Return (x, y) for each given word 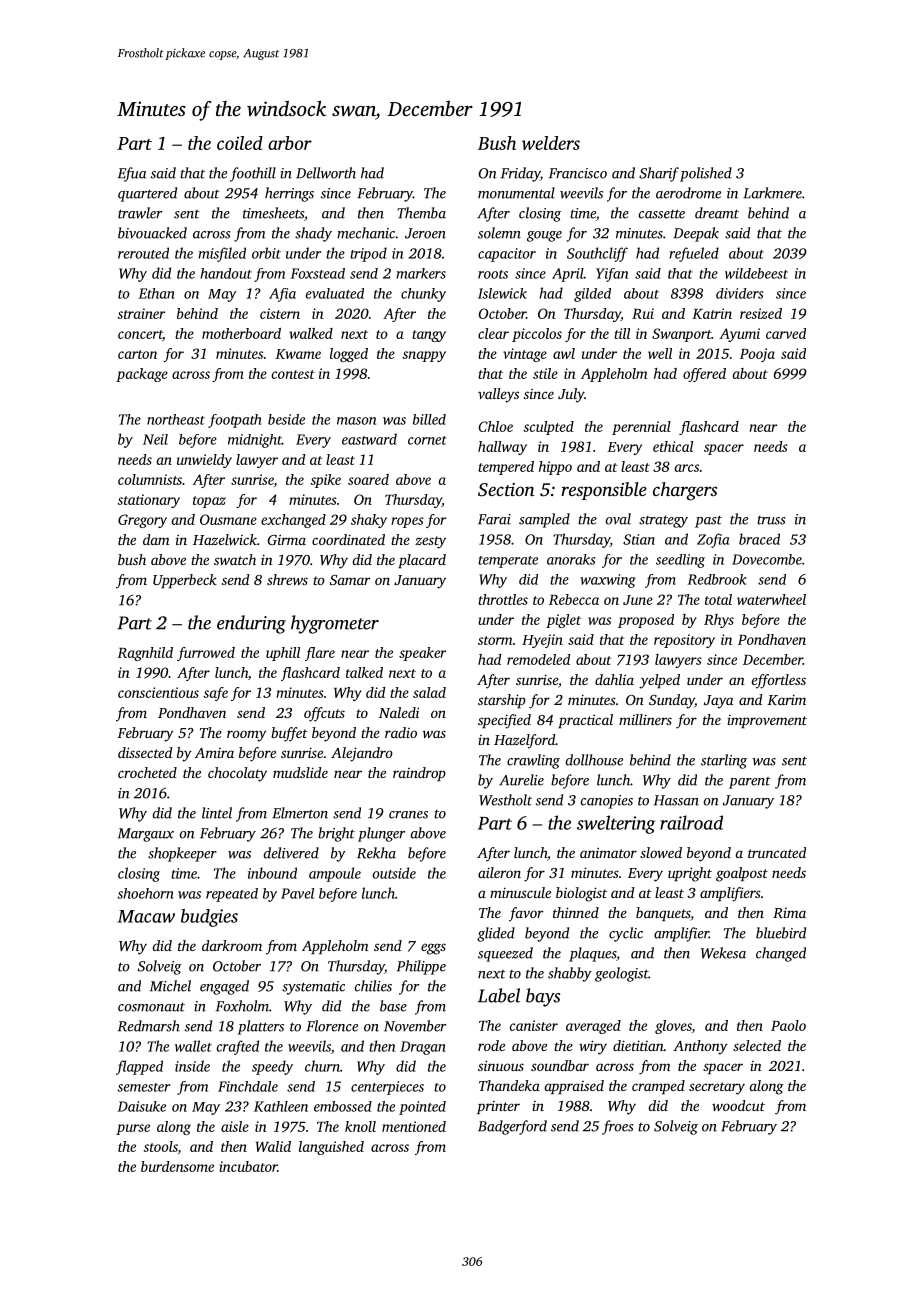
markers (421, 273)
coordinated (348, 539)
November (415, 1026)
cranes (408, 815)
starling (724, 761)
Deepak (696, 234)
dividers (739, 293)
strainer (141, 313)
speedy (272, 1067)
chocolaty (237, 774)
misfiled (222, 254)
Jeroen (425, 233)
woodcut (738, 1105)
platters (261, 1027)
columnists (150, 479)
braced (759, 539)
